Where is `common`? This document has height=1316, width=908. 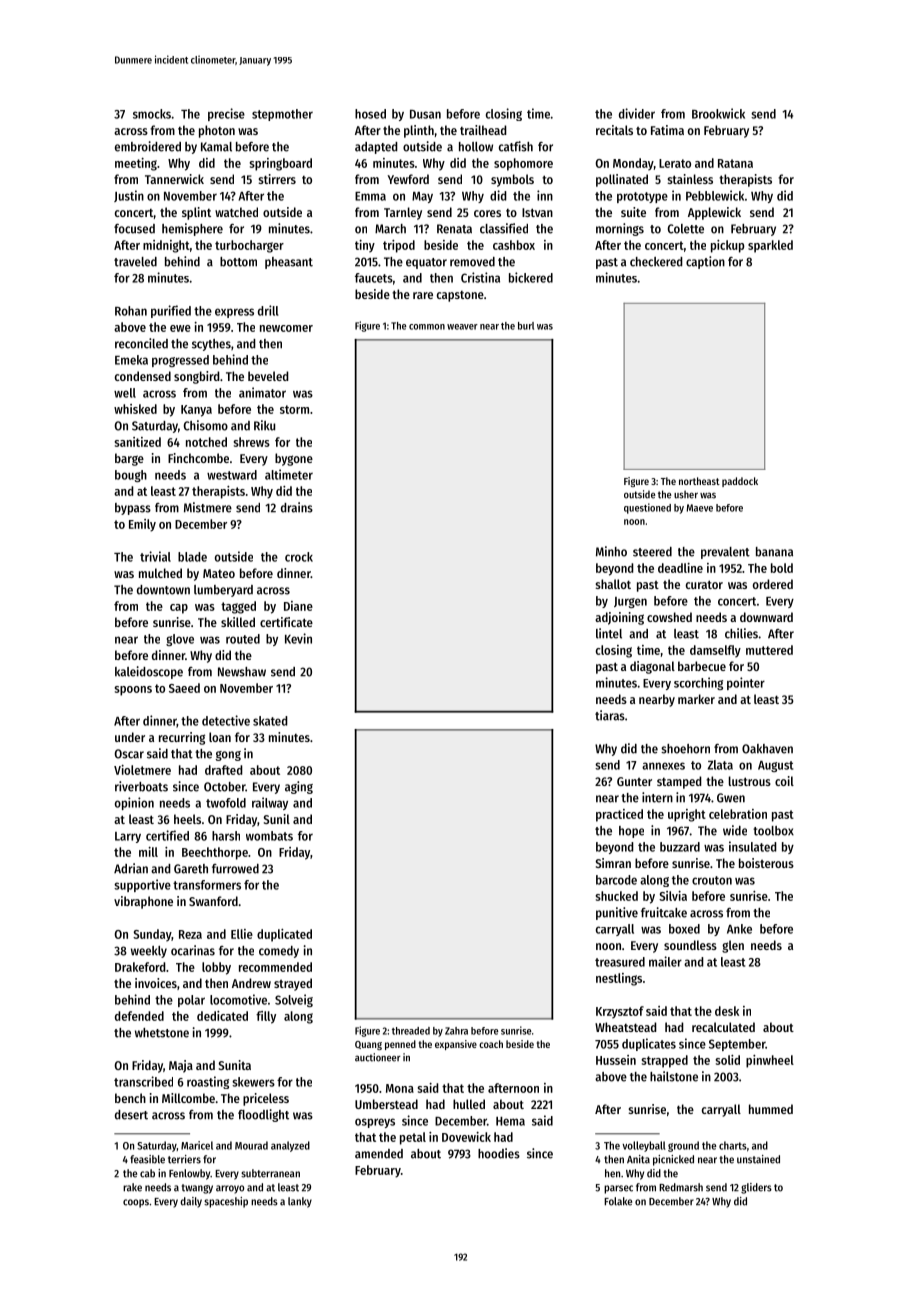
common is located at coordinates (427, 327).
